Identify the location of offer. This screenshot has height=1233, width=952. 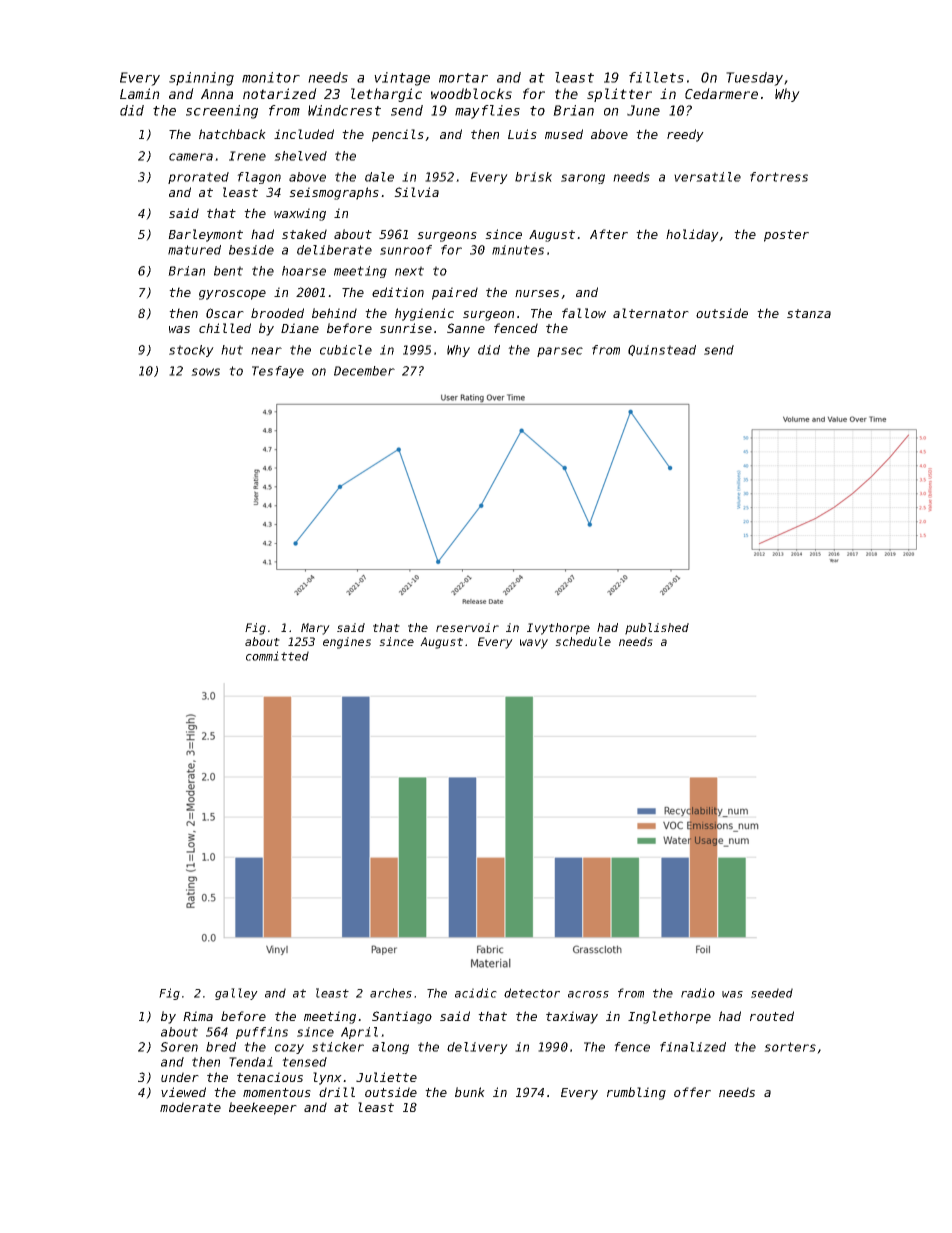
(692, 1092).
